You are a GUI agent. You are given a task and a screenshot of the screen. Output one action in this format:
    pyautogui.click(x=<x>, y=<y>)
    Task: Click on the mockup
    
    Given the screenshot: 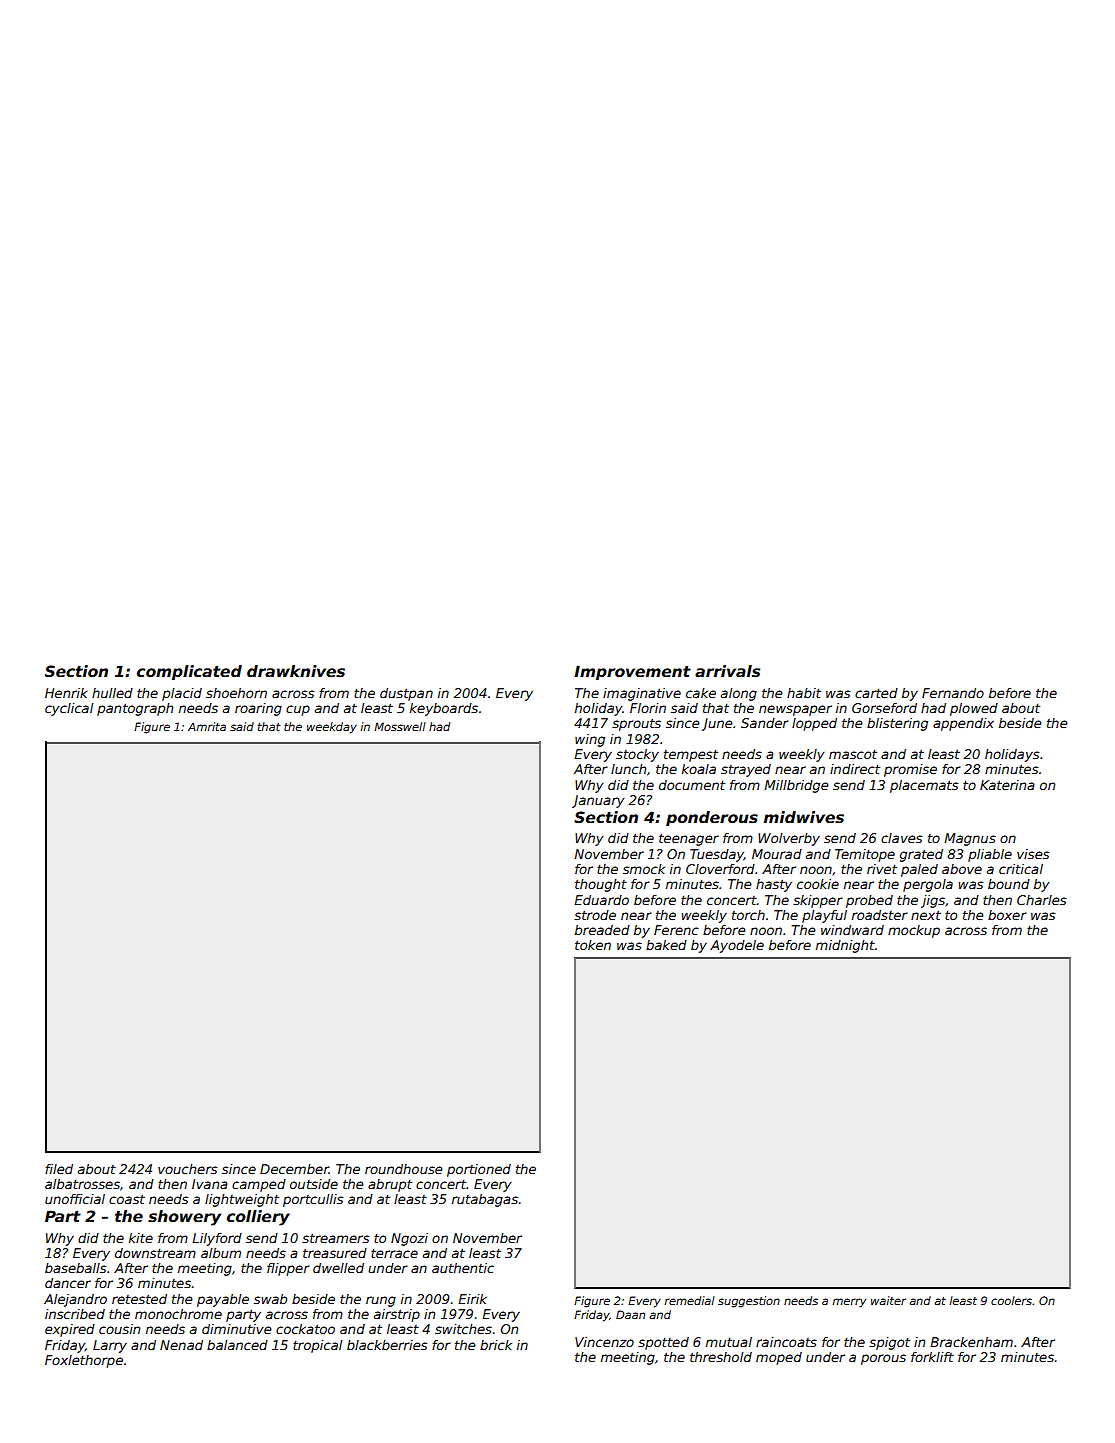 What is the action you would take?
    pyautogui.click(x=914, y=931)
